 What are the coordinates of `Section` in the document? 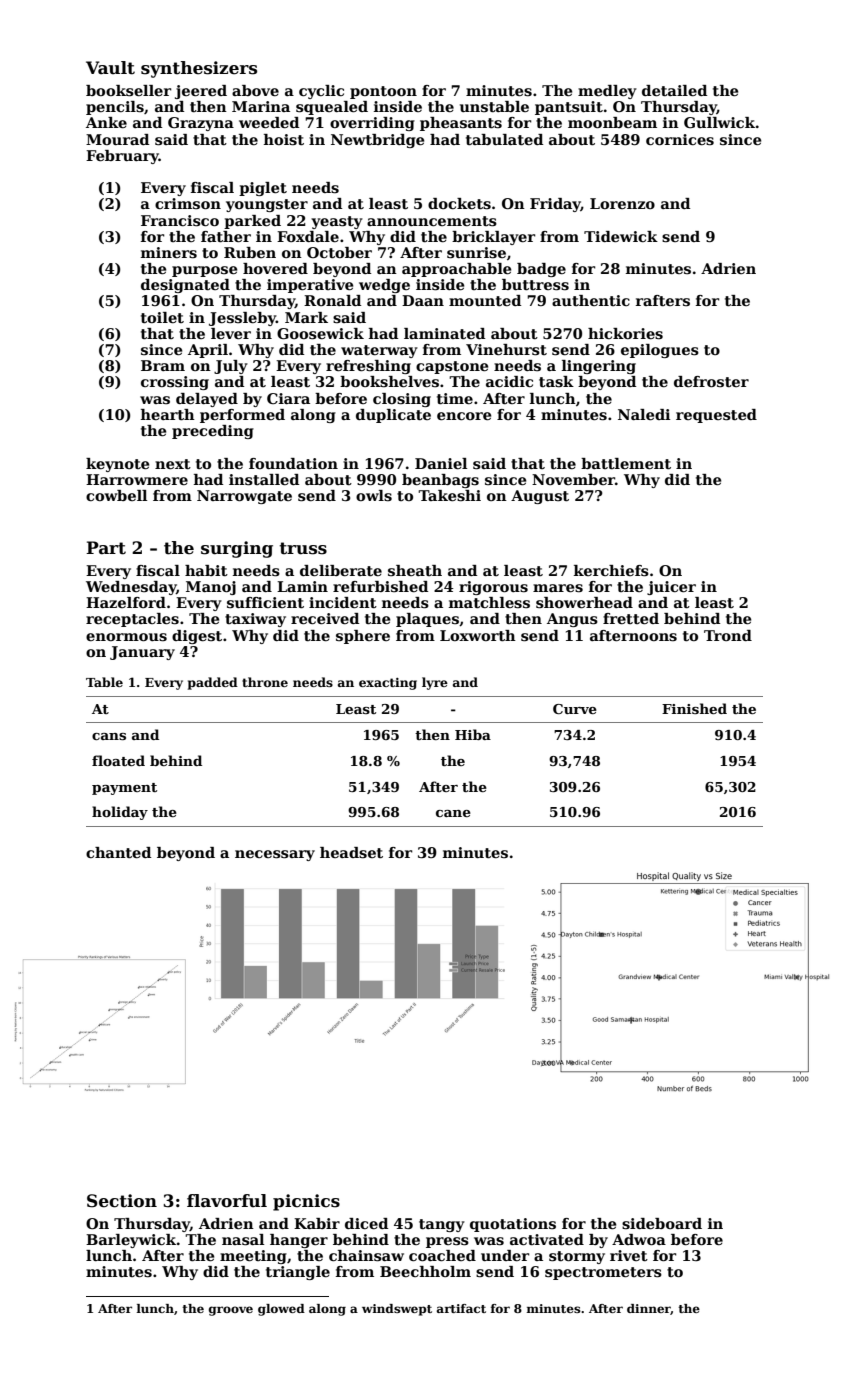 It's located at (122, 1201).
